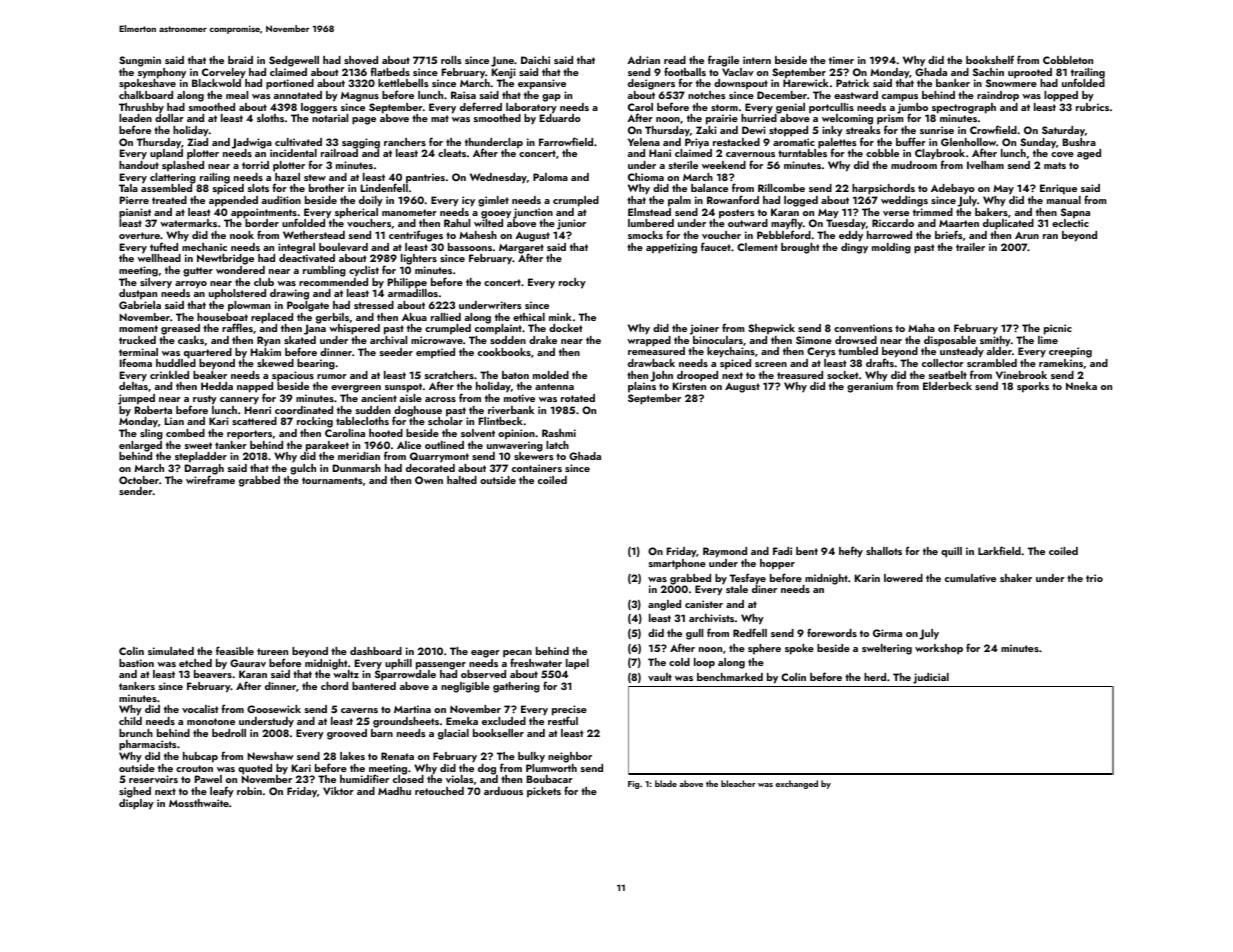  Describe the element at coordinates (239, 401) in the screenshot. I see `cannery` at that location.
